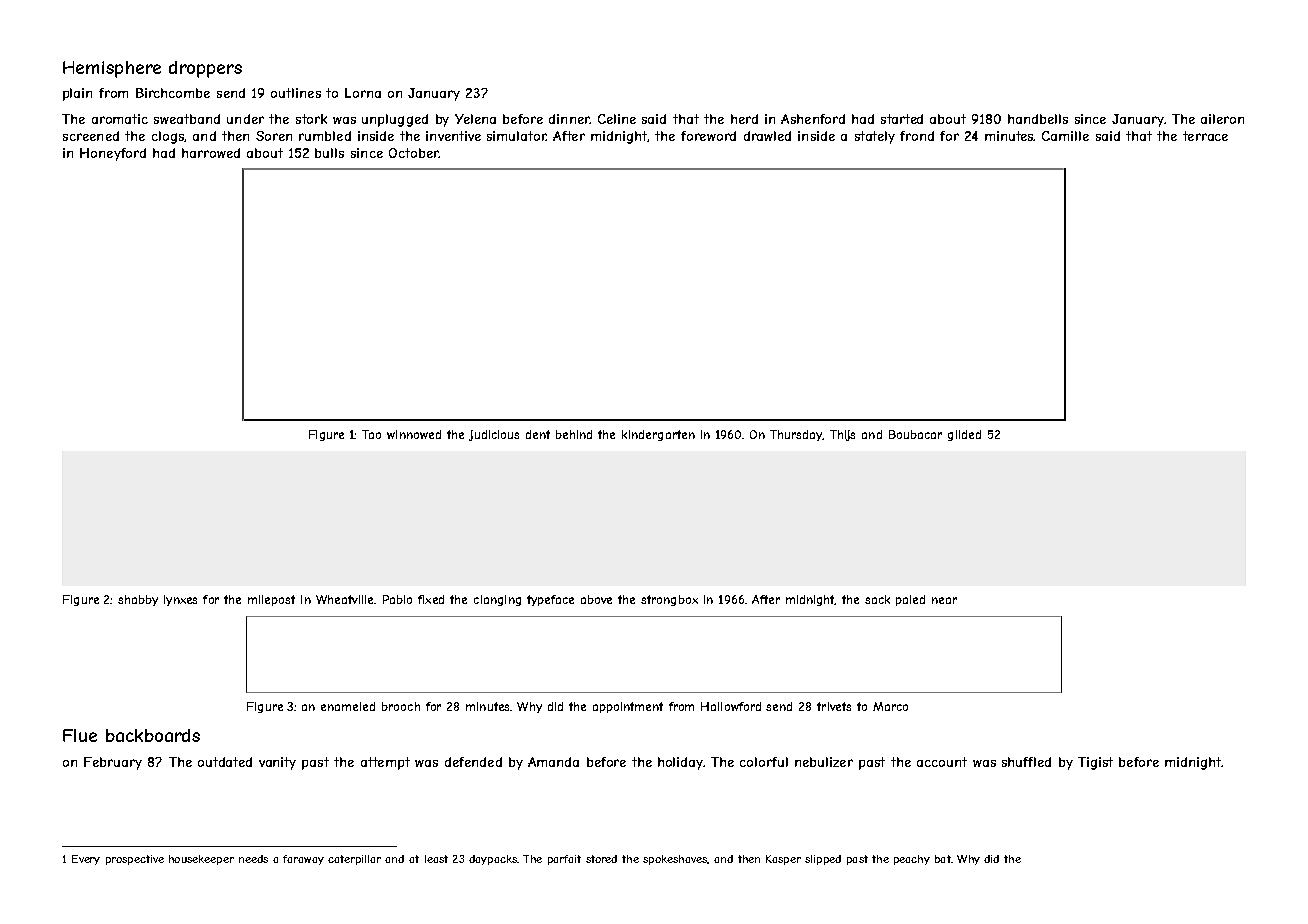 The image size is (1308, 924). Describe the element at coordinates (414, 153) in the document. I see `October` at that location.
